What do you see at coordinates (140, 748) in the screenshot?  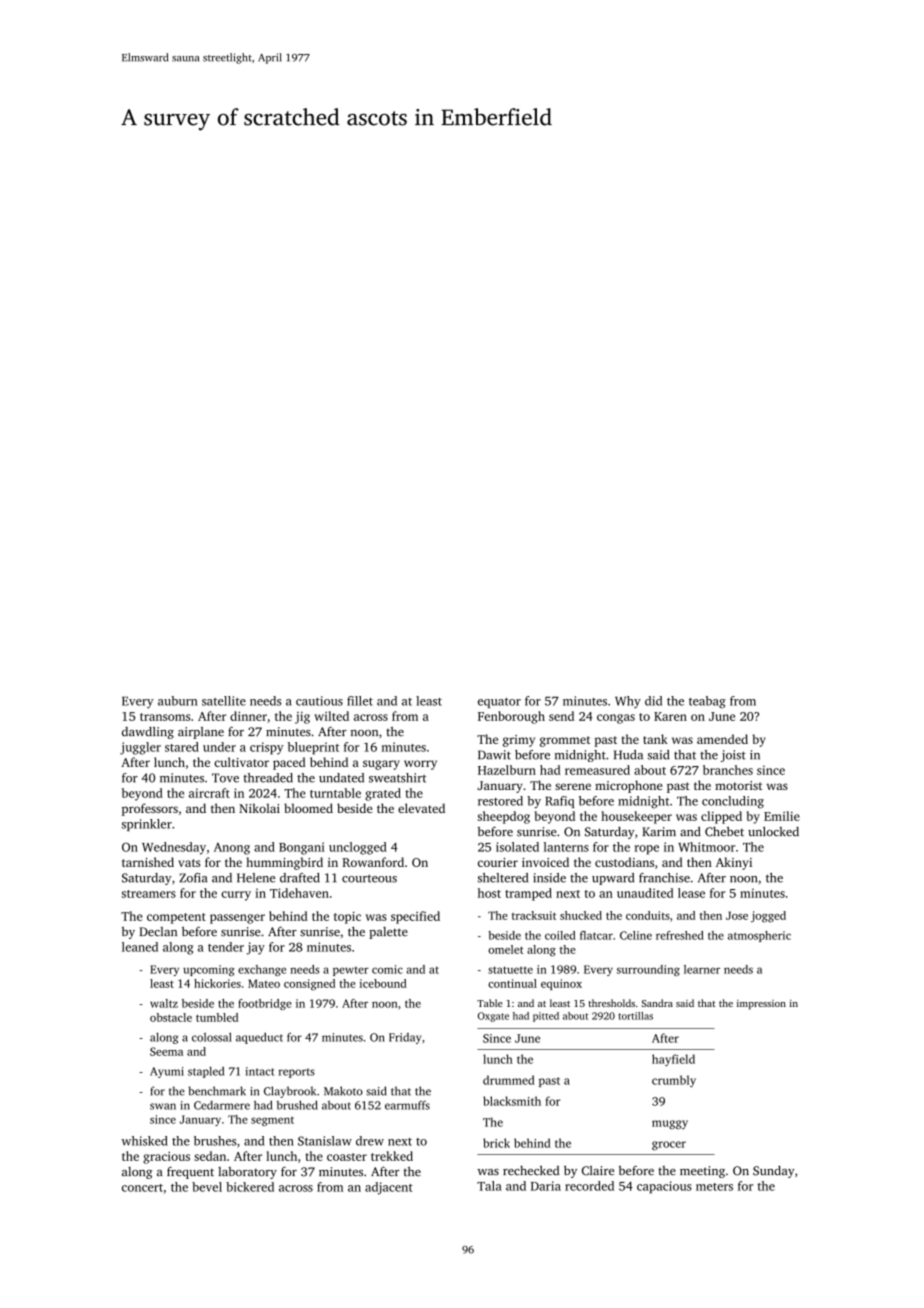 I see `juggler` at bounding box center [140, 748].
